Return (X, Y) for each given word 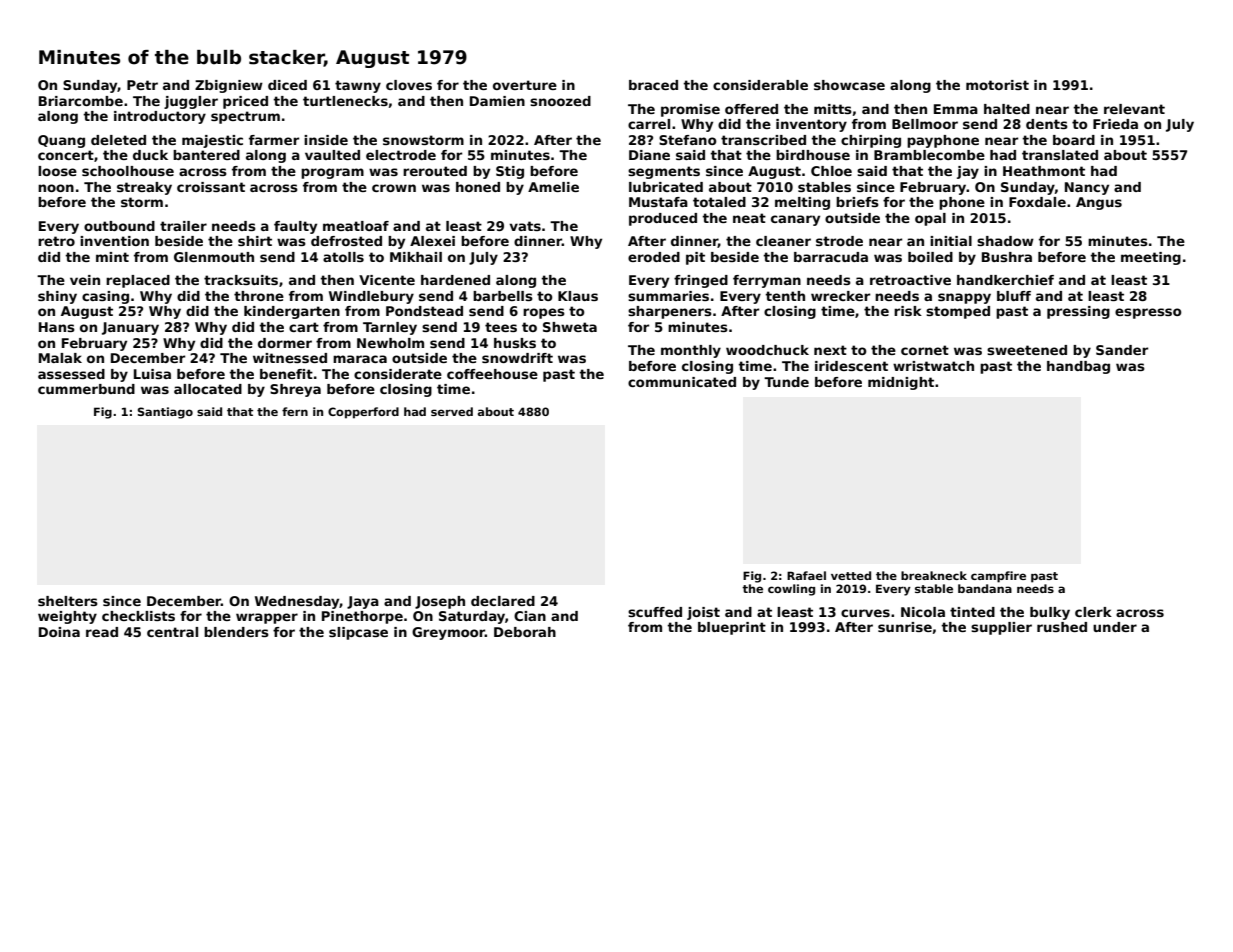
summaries (668, 296)
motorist (997, 85)
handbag (1078, 367)
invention (114, 241)
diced (287, 85)
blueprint (732, 628)
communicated (682, 382)
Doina (59, 632)
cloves (409, 85)
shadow (1005, 241)
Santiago (165, 413)
